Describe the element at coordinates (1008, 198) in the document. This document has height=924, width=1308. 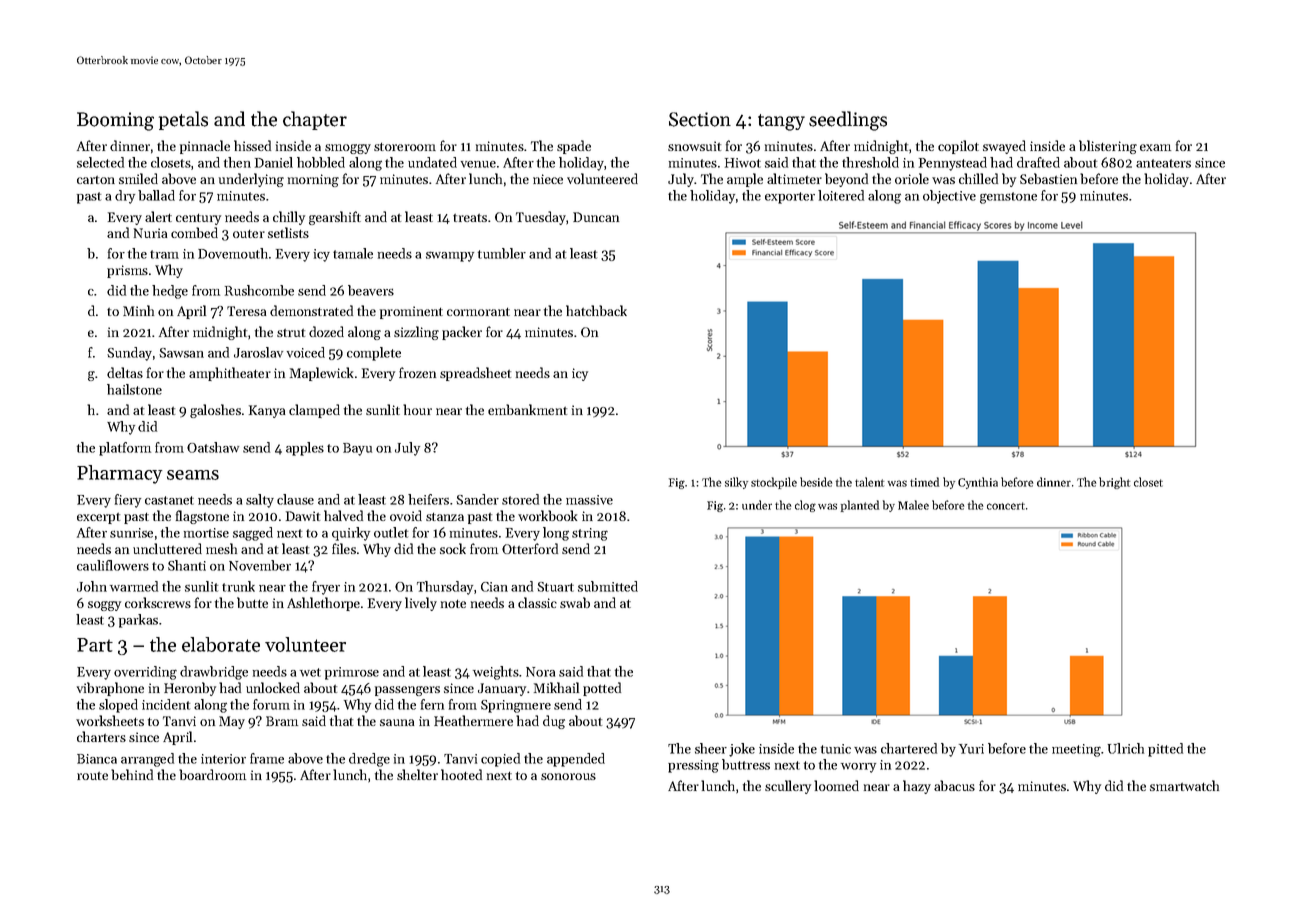
I see `gemstone` at that location.
